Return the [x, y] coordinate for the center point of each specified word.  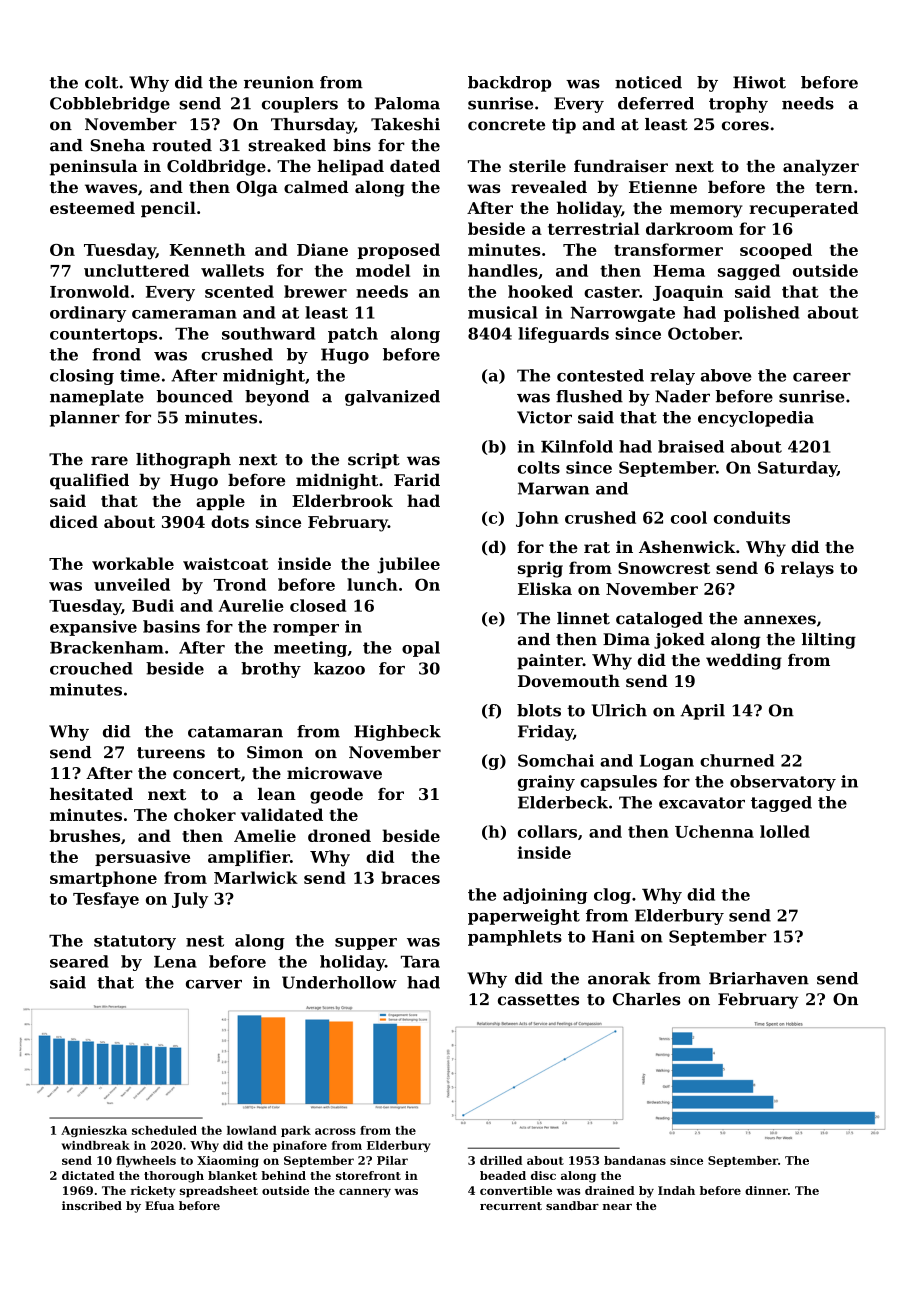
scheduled [164, 1130]
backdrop [509, 84]
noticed [648, 82]
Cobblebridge [110, 105]
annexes [780, 620]
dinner [766, 1190]
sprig [540, 569]
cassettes [538, 1000]
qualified [89, 482]
